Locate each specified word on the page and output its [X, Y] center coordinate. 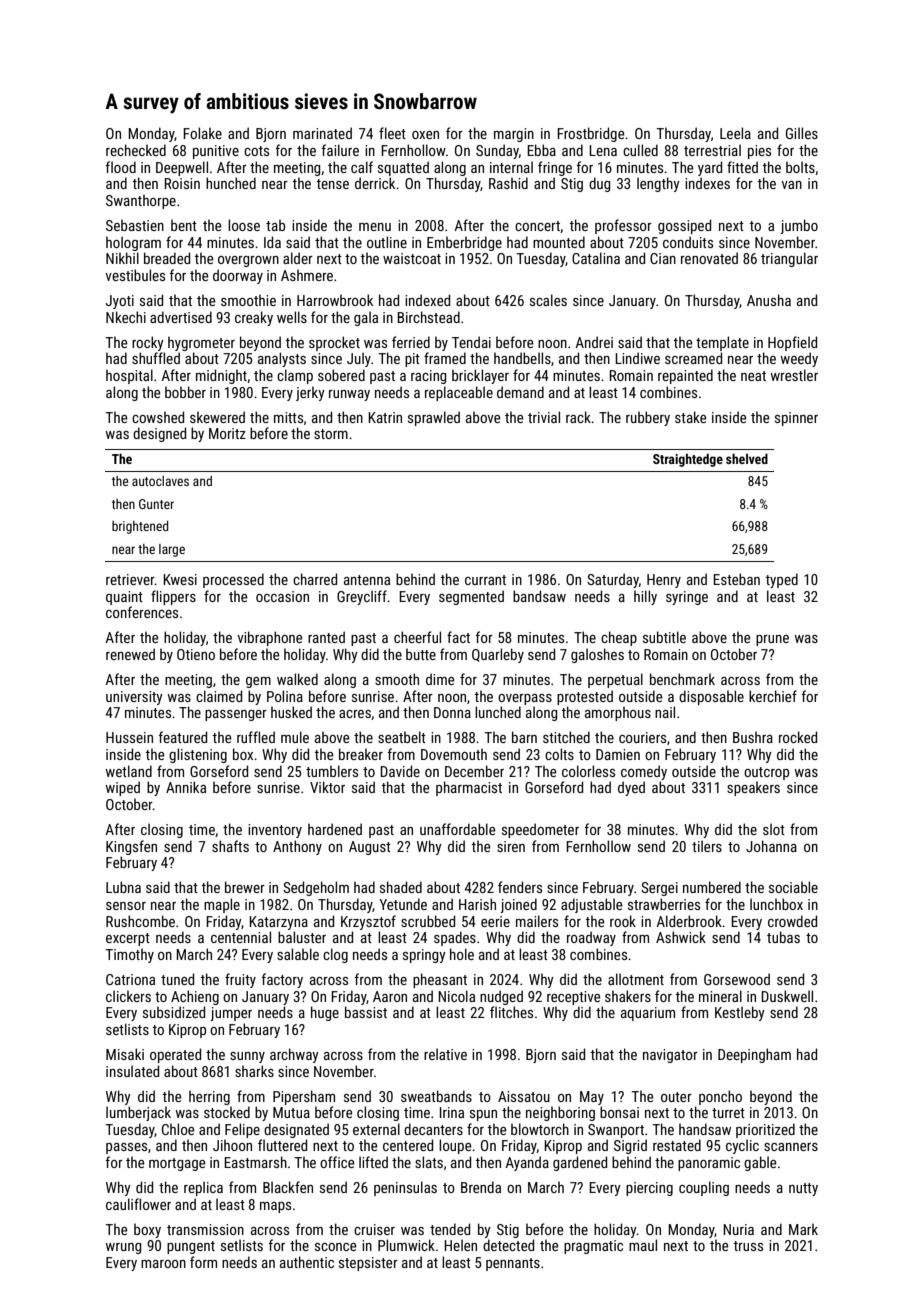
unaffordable [457, 829]
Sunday [497, 151]
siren [511, 846]
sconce [335, 1247]
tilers [707, 846]
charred [315, 579]
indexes [707, 183]
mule [295, 737]
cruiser [374, 1229]
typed [781, 580]
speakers [753, 788]
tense [332, 184]
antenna [367, 580]
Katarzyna [278, 923]
